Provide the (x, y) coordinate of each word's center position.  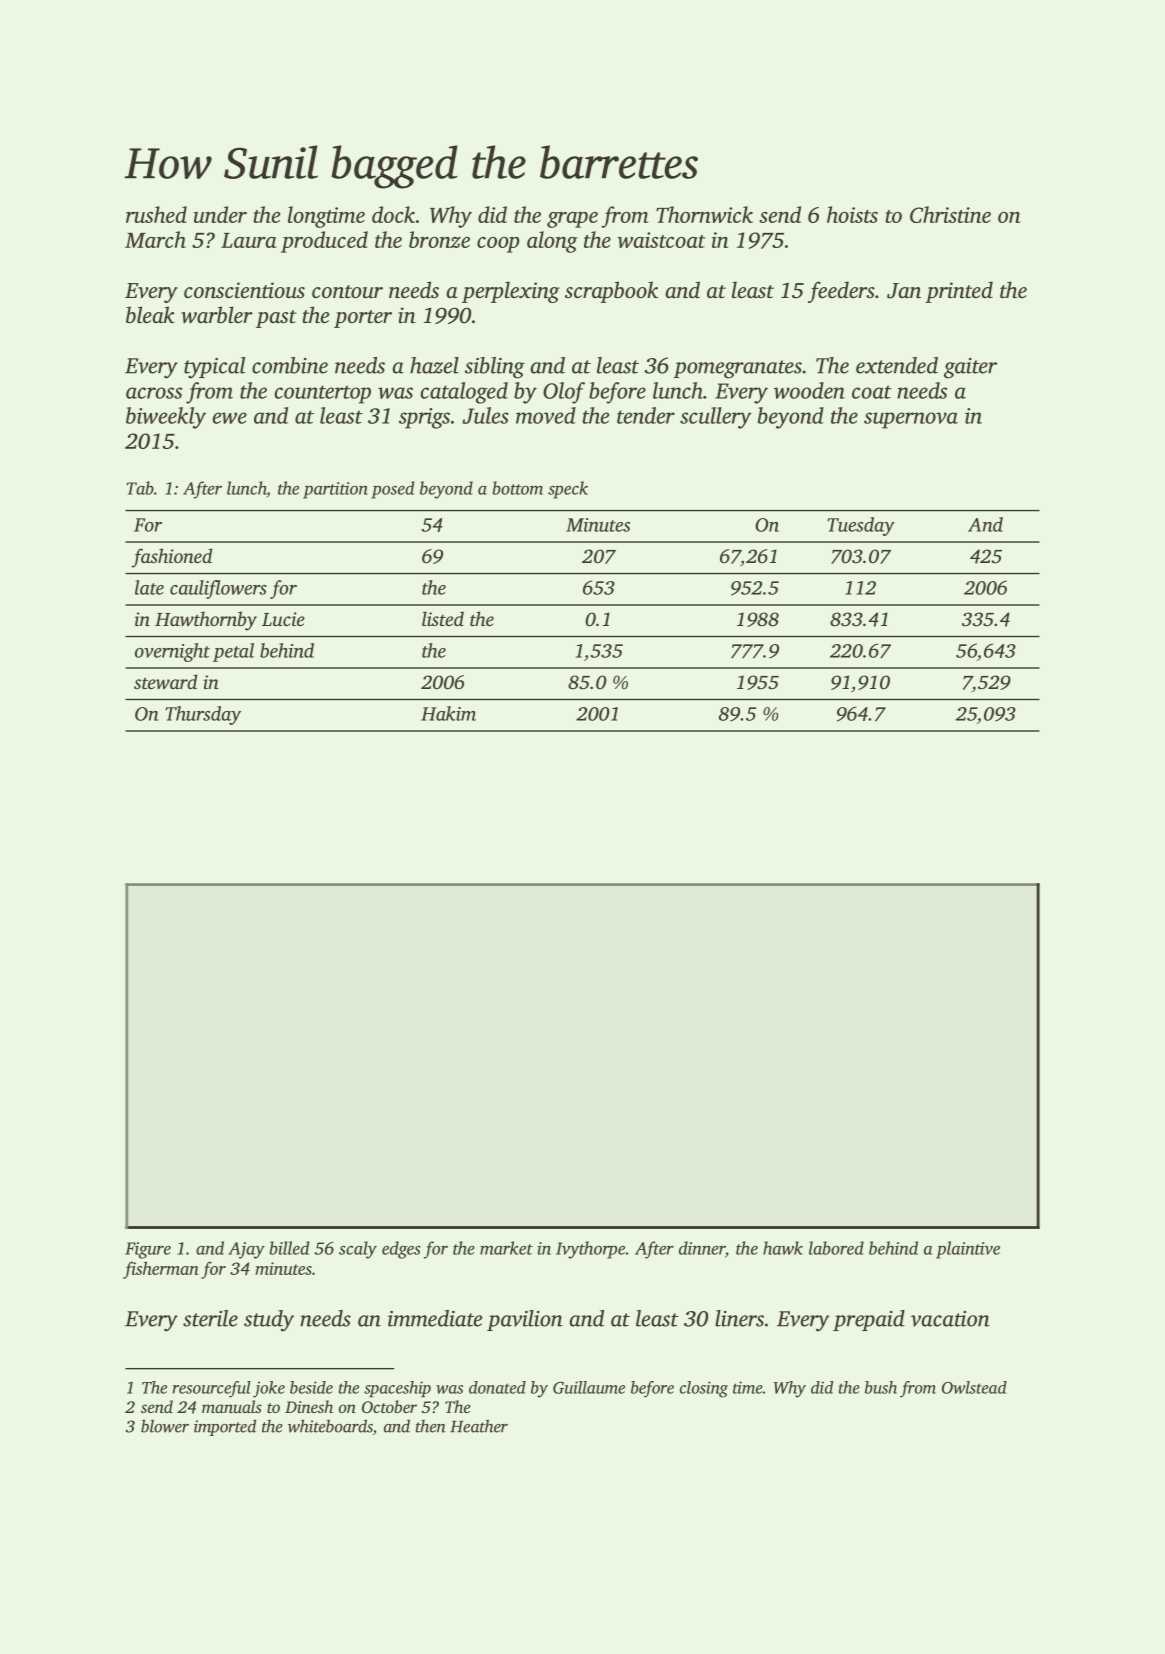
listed (443, 618)
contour (347, 291)
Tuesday (861, 526)
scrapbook (611, 292)
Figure (148, 1250)
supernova (911, 420)
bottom (517, 488)
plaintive (968, 1250)
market (506, 1248)
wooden (809, 390)
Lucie (283, 619)
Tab (140, 488)
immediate (435, 1318)
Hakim (448, 713)
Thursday (203, 715)
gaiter (970, 368)
